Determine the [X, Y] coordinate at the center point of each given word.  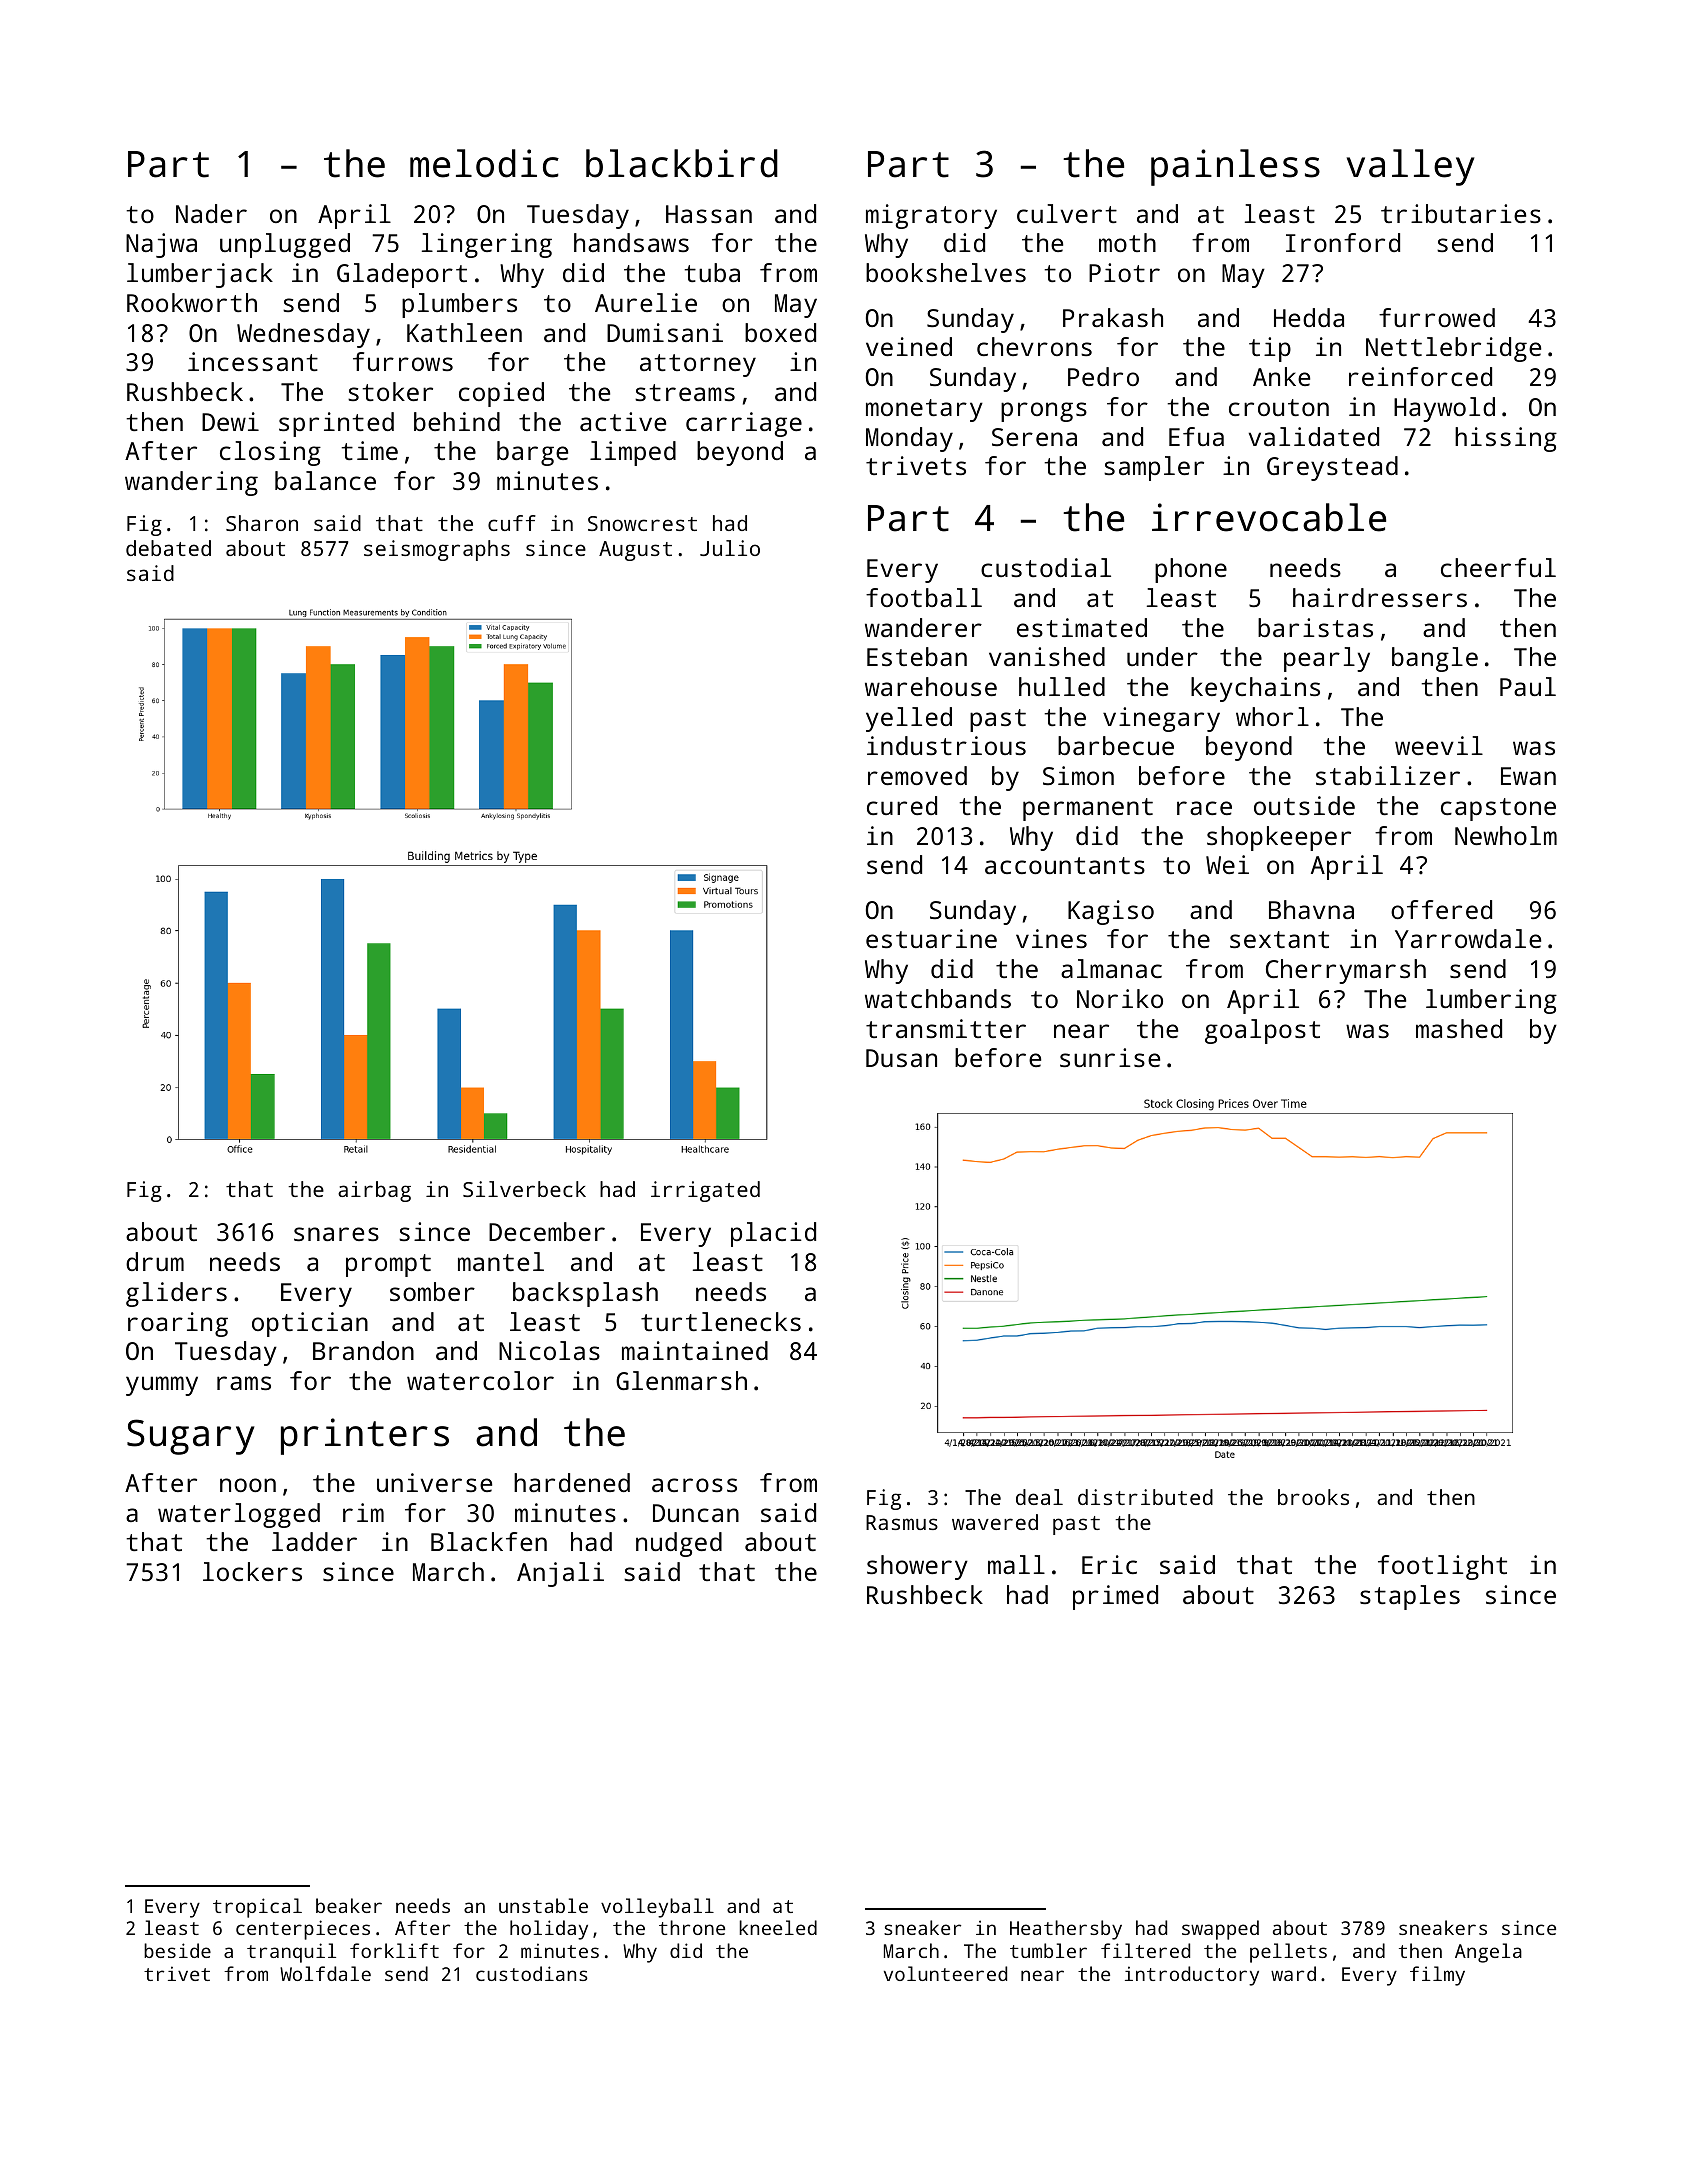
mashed [1459, 1028]
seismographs [437, 550]
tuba [712, 272]
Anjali [560, 1574]
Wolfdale [325, 1973]
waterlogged [239, 1515]
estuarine [931, 938]
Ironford [1343, 242]
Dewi [230, 421]
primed [1115, 1597]
